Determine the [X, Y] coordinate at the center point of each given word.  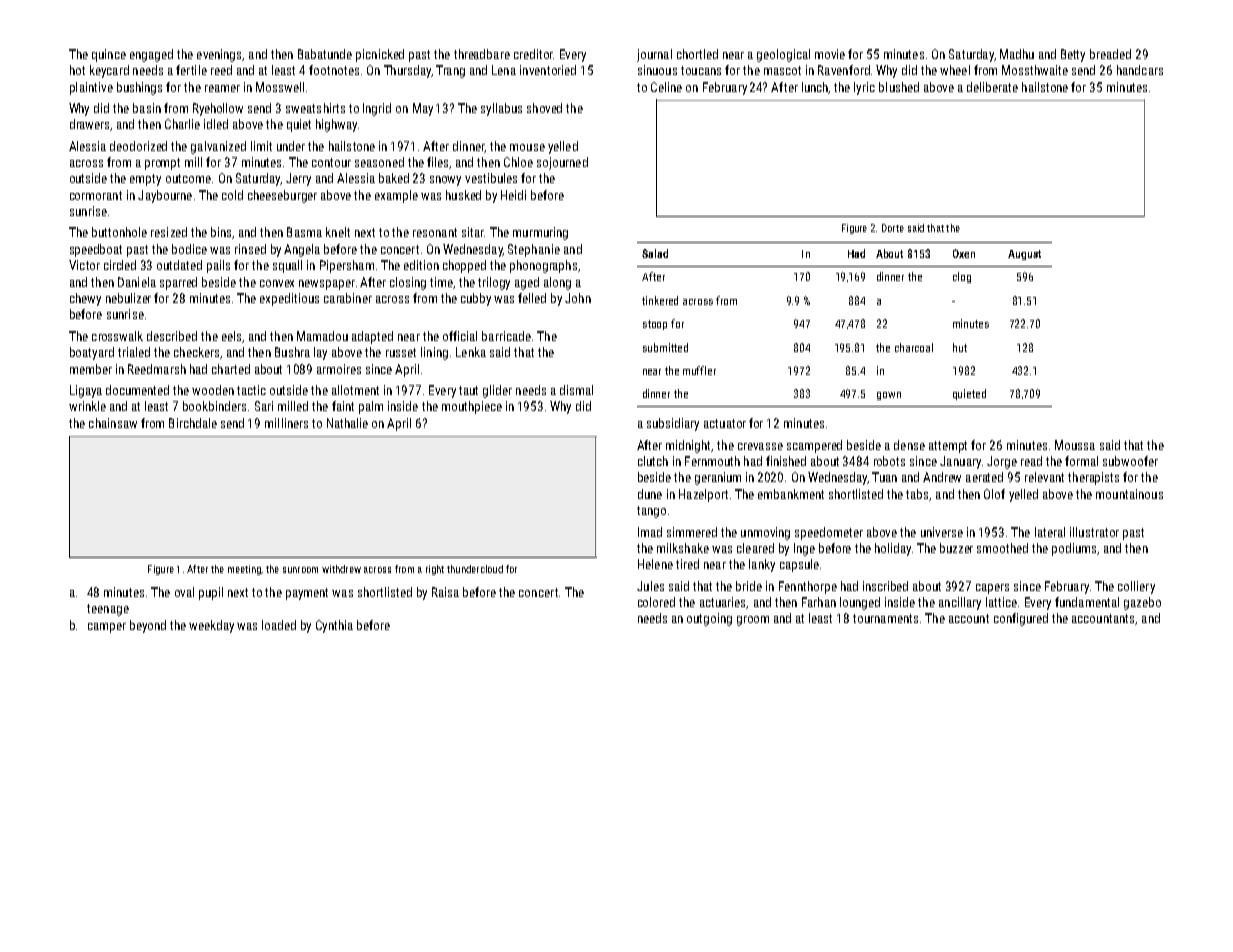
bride [749, 586]
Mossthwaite [1035, 70]
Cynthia [334, 626]
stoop [655, 325]
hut [960, 347]
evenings [220, 55]
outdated [179, 265]
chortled [697, 54]
